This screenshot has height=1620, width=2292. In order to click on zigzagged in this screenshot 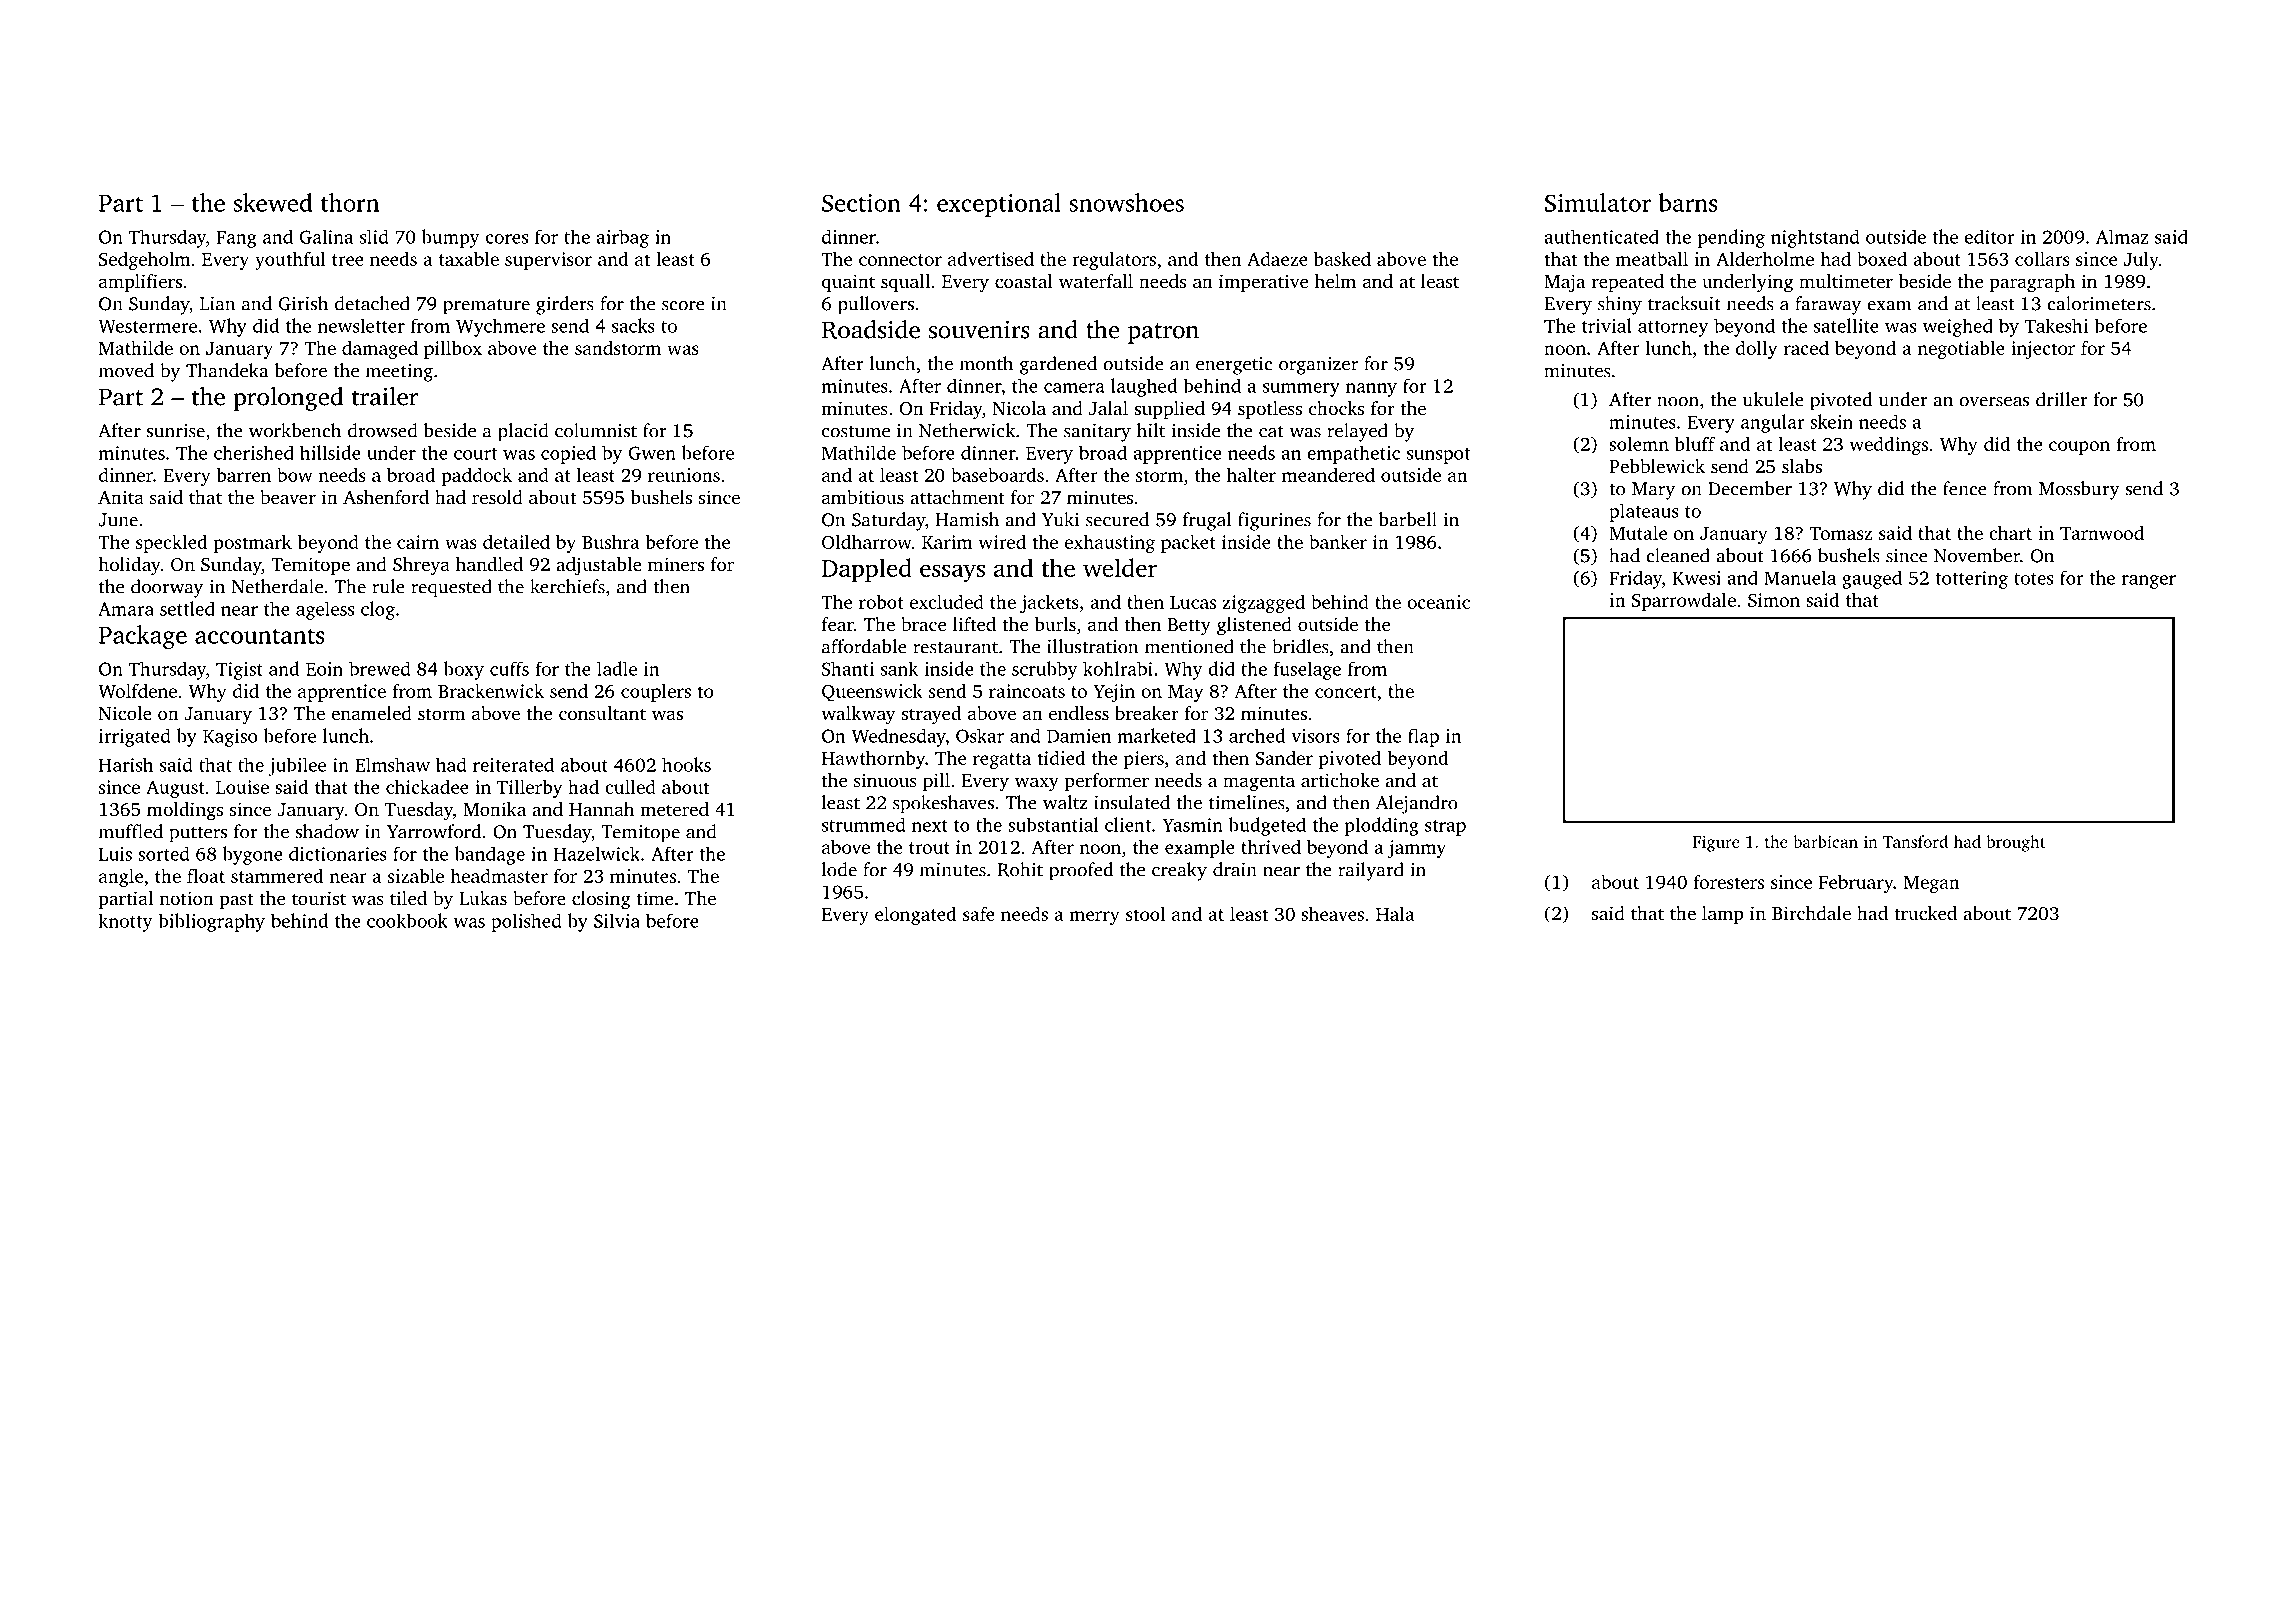, I will do `click(1264, 604)`.
